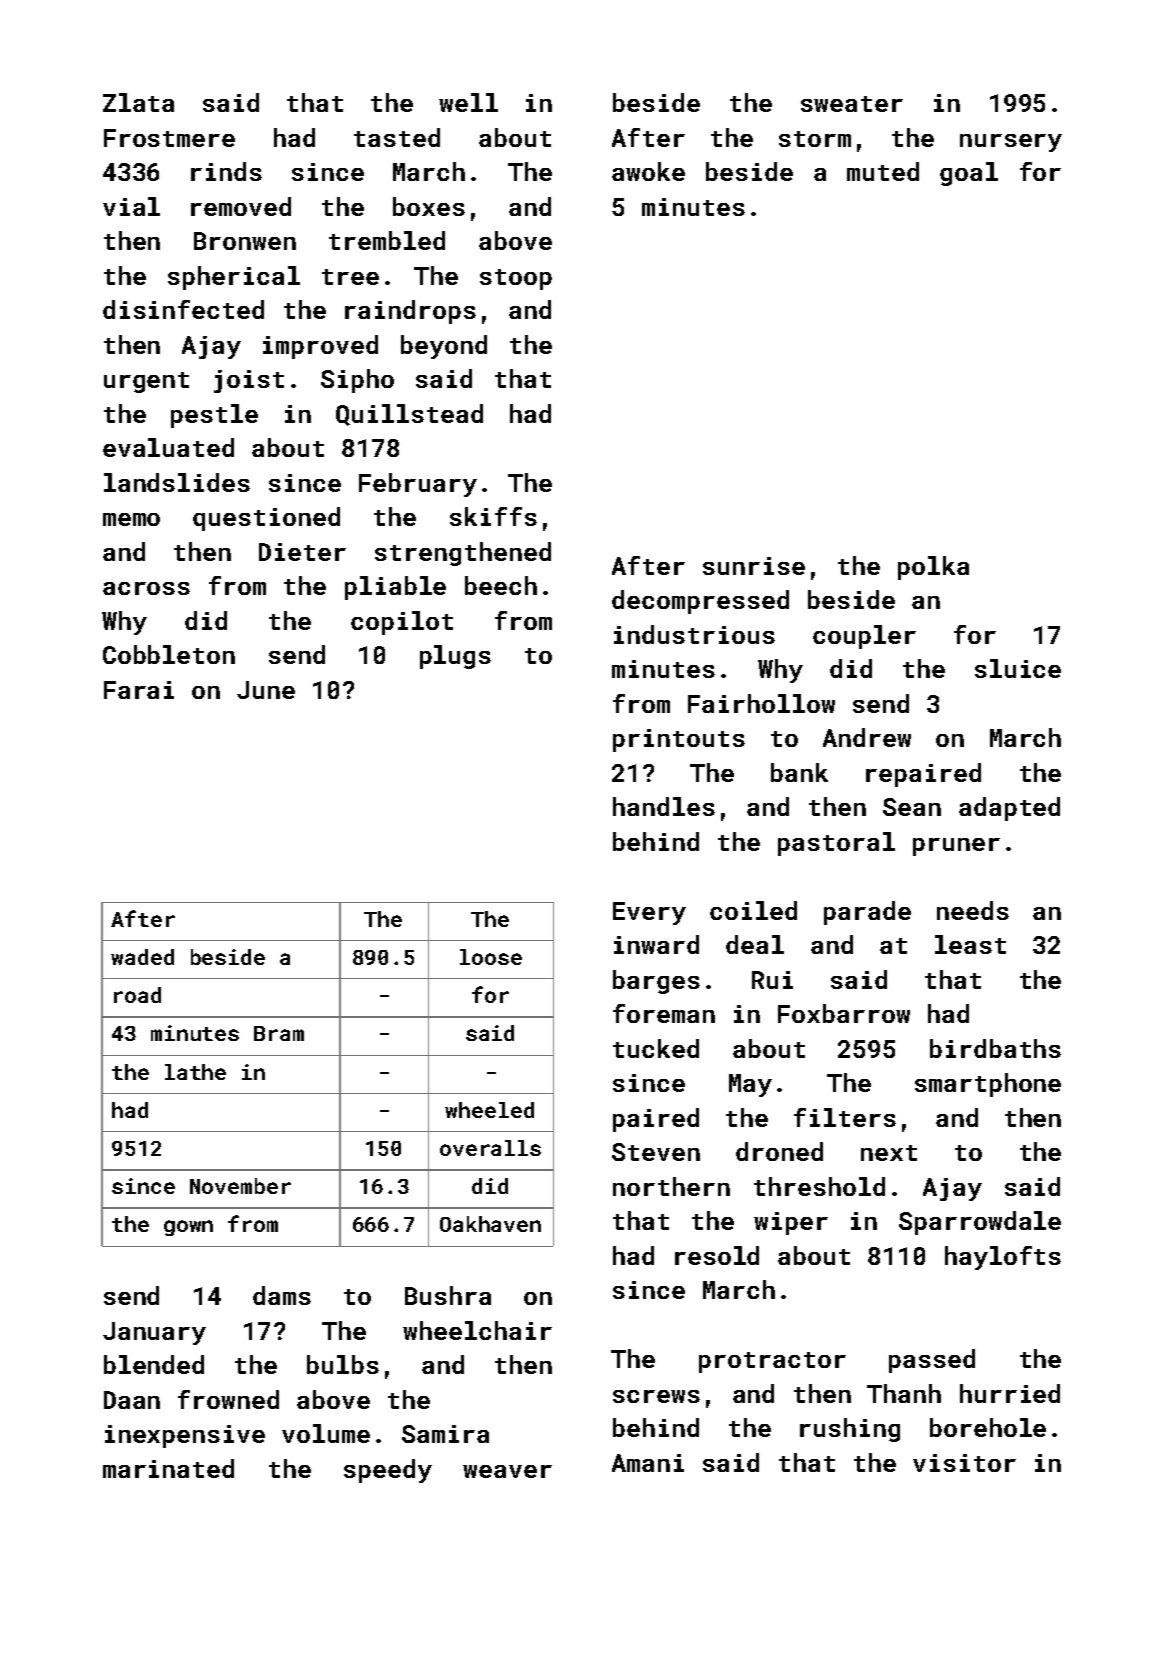  What do you see at coordinates (357, 381) in the image?
I see `Sipho` at bounding box center [357, 381].
